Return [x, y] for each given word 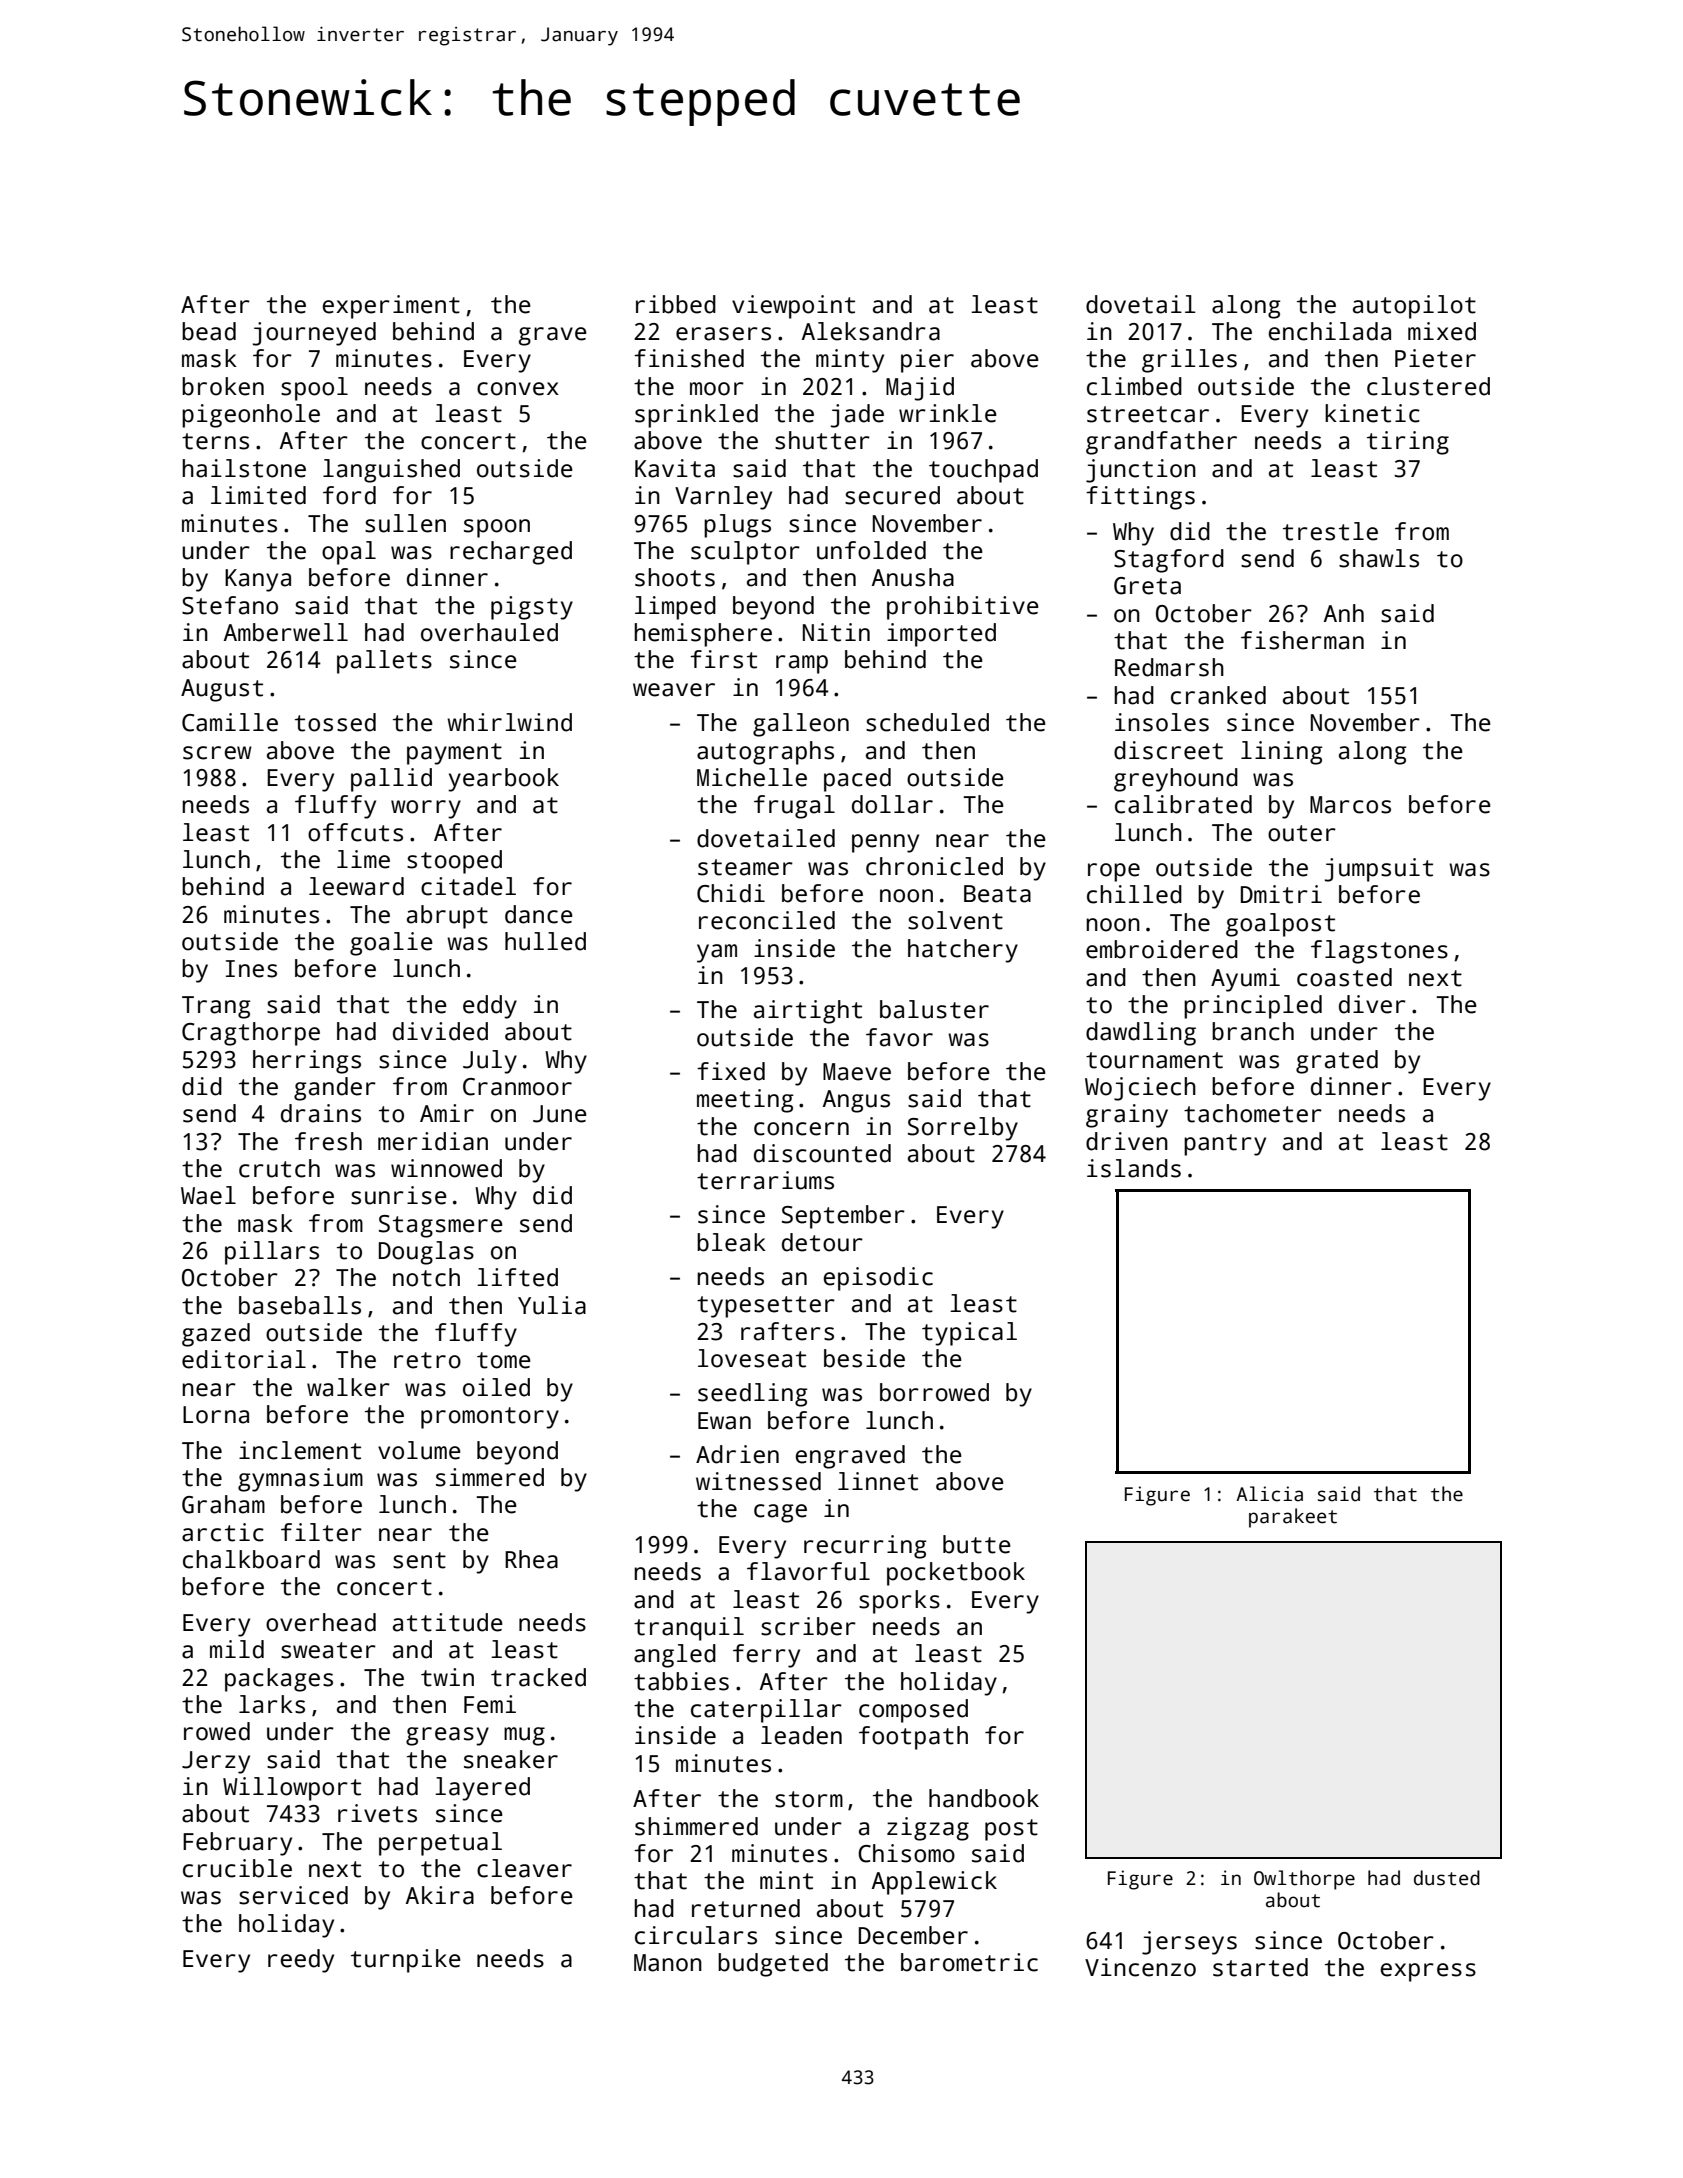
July [490, 1062]
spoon [497, 528]
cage [780, 1513]
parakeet [1293, 1518]
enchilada [1330, 331]
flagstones [1379, 952]
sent [419, 1560]
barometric [969, 1962]
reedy [301, 1961]
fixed [731, 1071]
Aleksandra [871, 331]
